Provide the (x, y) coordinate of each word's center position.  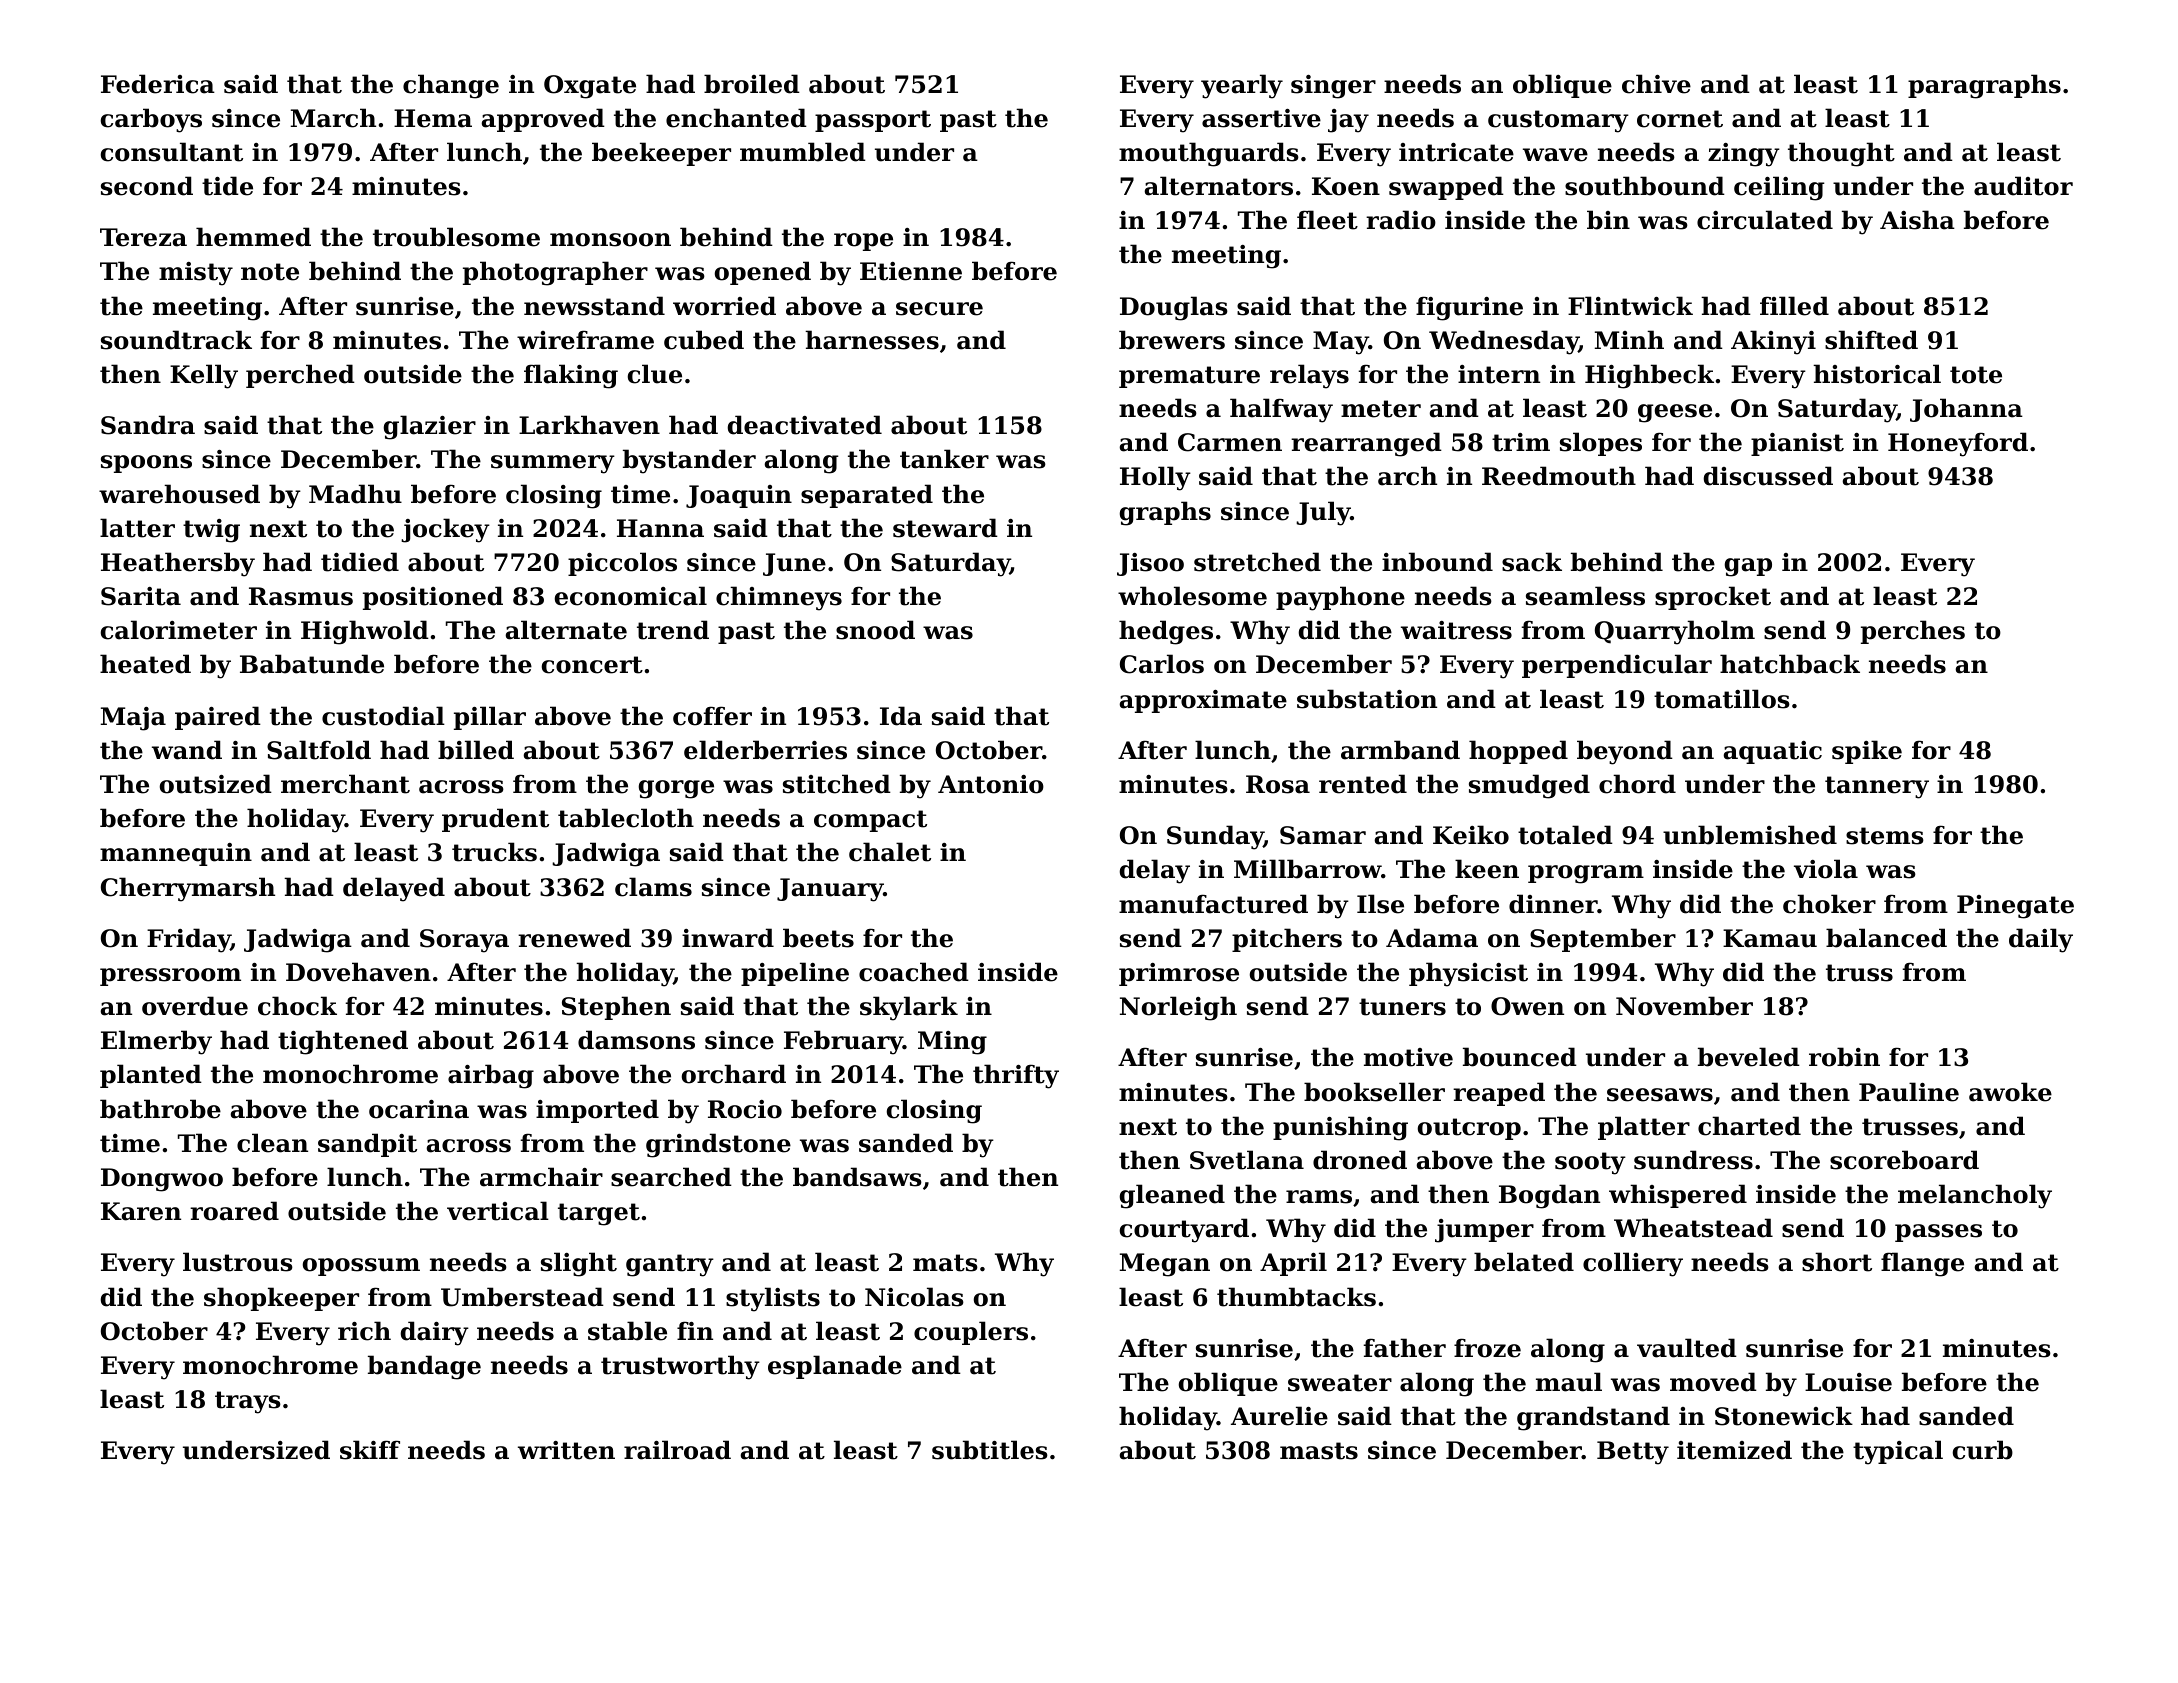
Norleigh (1178, 1008)
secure (939, 309)
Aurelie (1279, 1416)
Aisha (1917, 220)
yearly (1242, 86)
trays (248, 1402)
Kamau (1770, 938)
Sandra (148, 425)
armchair (541, 1177)
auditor (2023, 186)
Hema (433, 118)
